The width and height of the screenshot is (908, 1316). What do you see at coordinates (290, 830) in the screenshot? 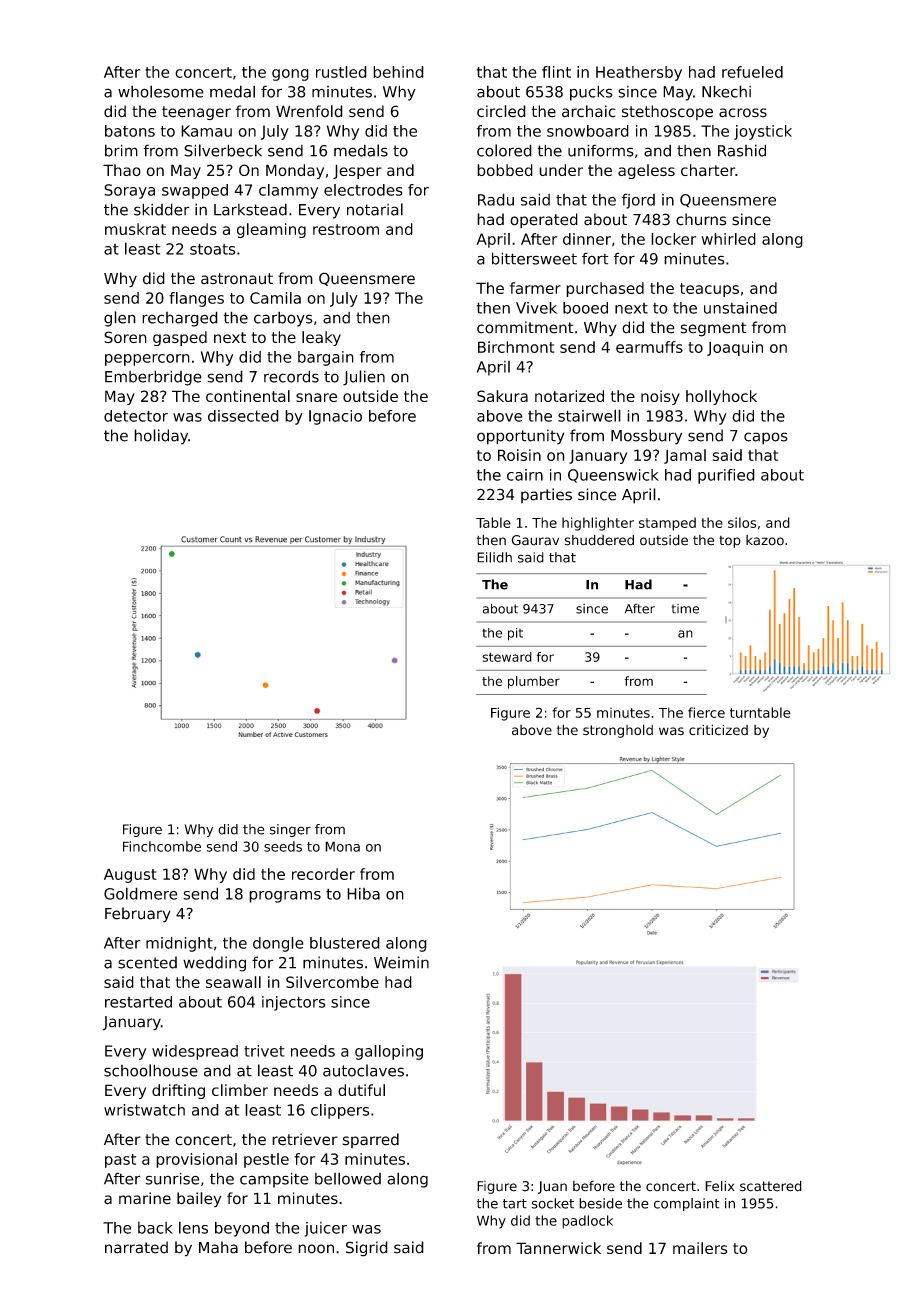
I see `singer` at bounding box center [290, 830].
